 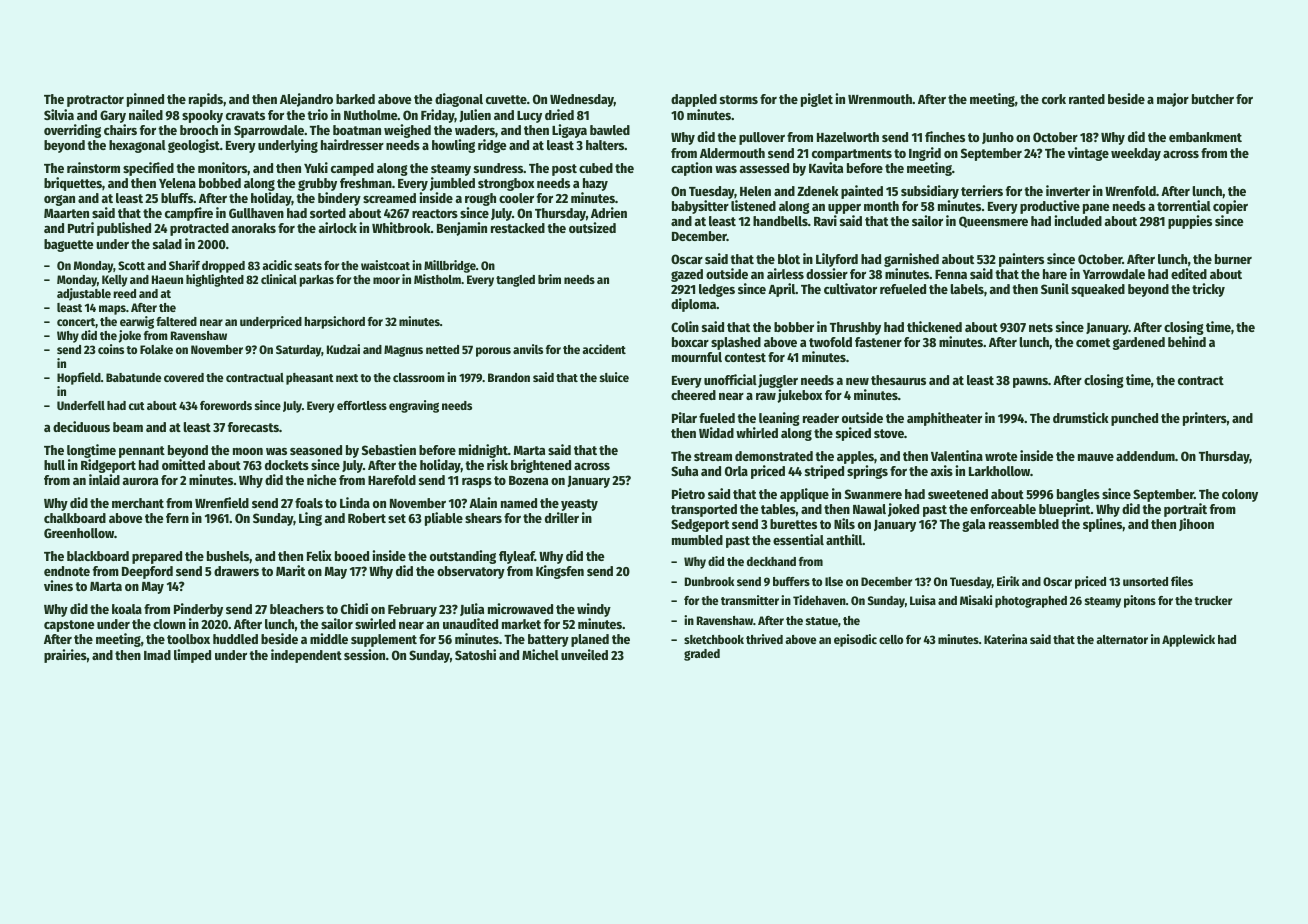 I want to click on Aldermouth, so click(x=732, y=153).
